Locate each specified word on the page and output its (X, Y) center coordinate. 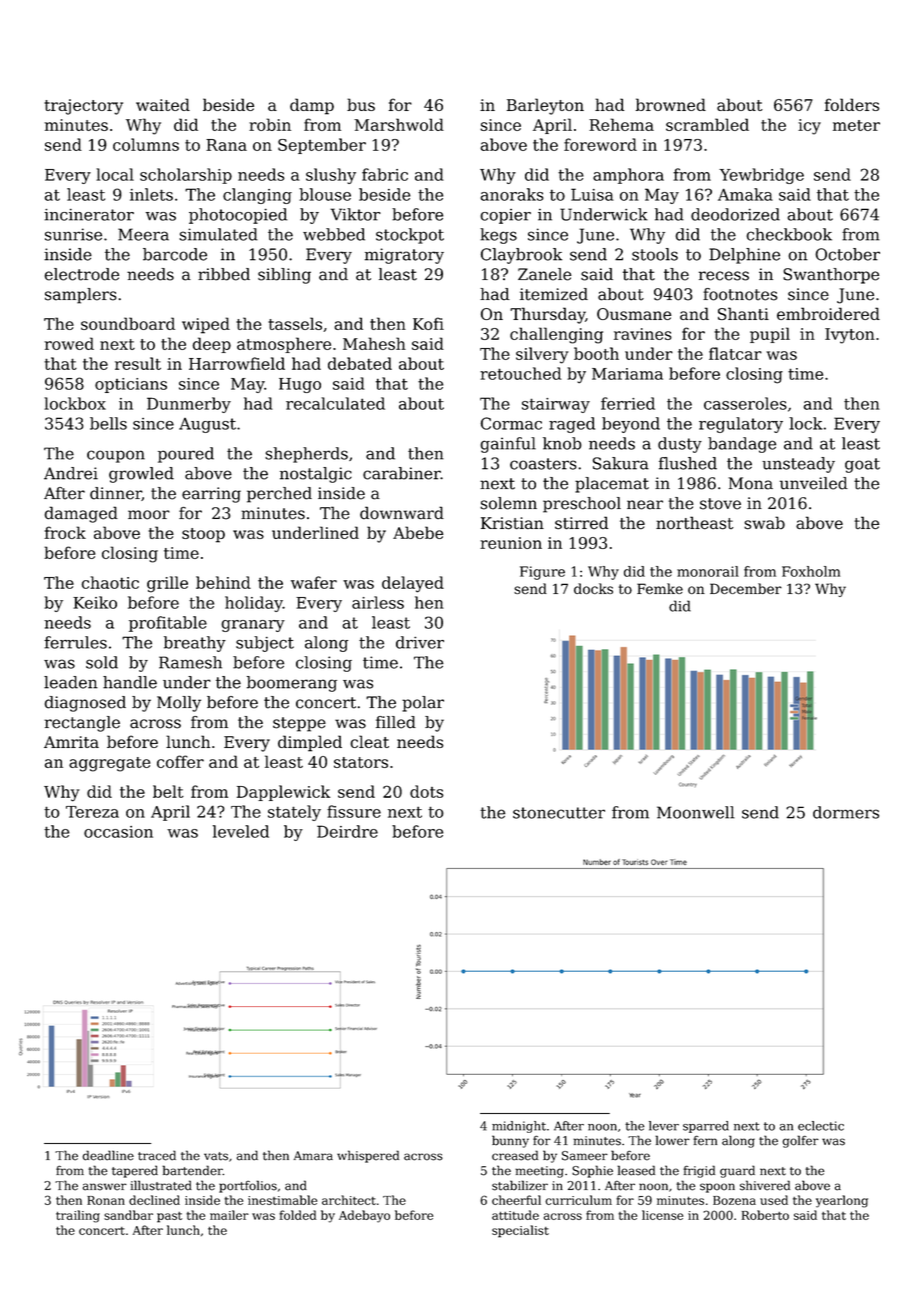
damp (312, 106)
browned (671, 104)
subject (265, 644)
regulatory (741, 425)
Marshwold (399, 124)
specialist (520, 1231)
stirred (581, 523)
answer (105, 1187)
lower (672, 1140)
